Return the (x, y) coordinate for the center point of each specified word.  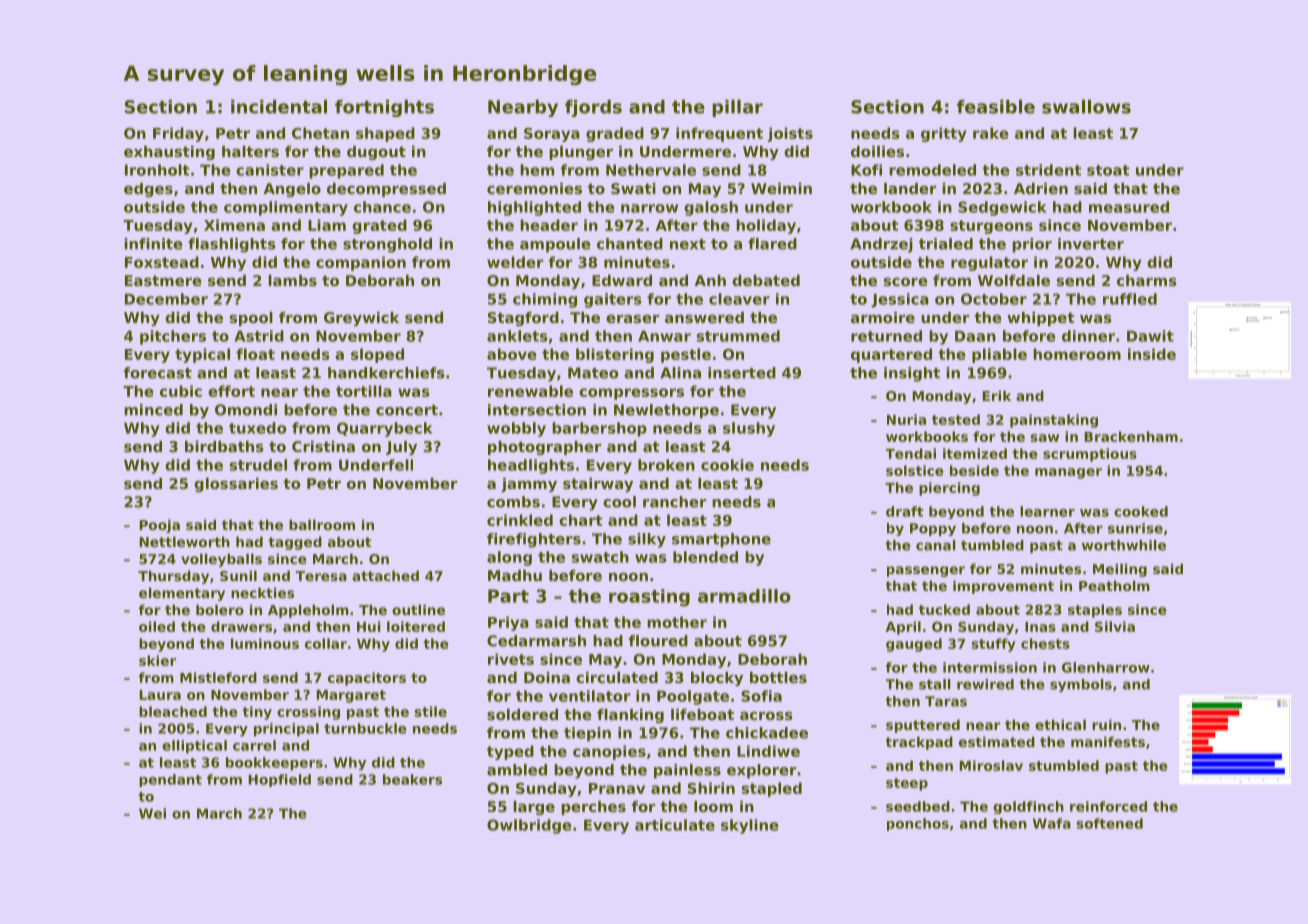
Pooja (159, 526)
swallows (1086, 107)
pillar (737, 108)
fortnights (384, 108)
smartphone (721, 540)
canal (936, 545)
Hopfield (279, 780)
